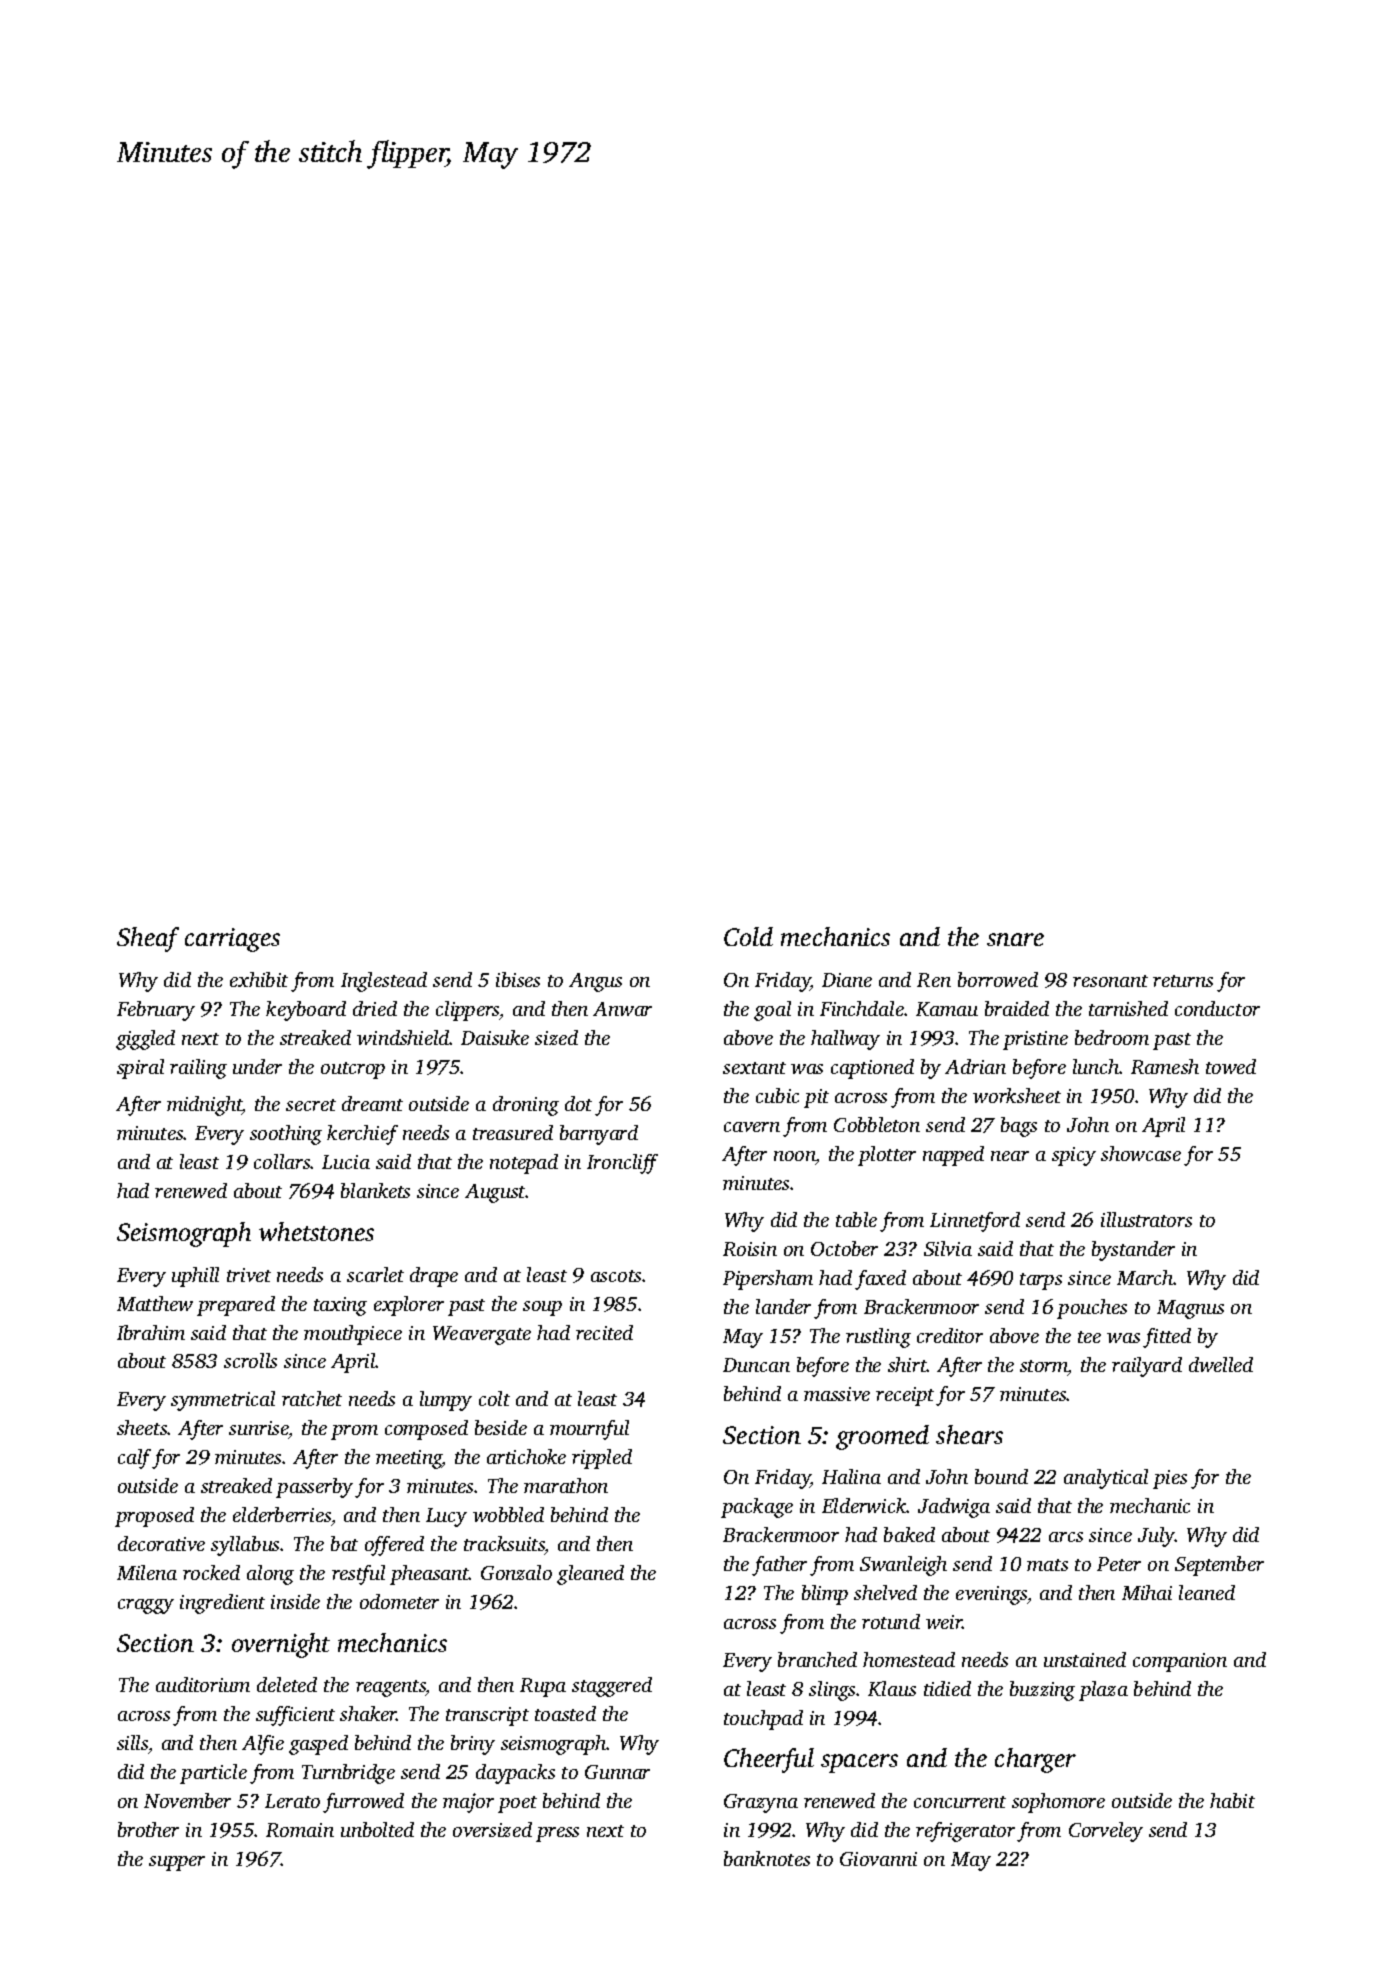 This page has width=1386, height=1969. I want to click on braided, so click(1017, 1008).
